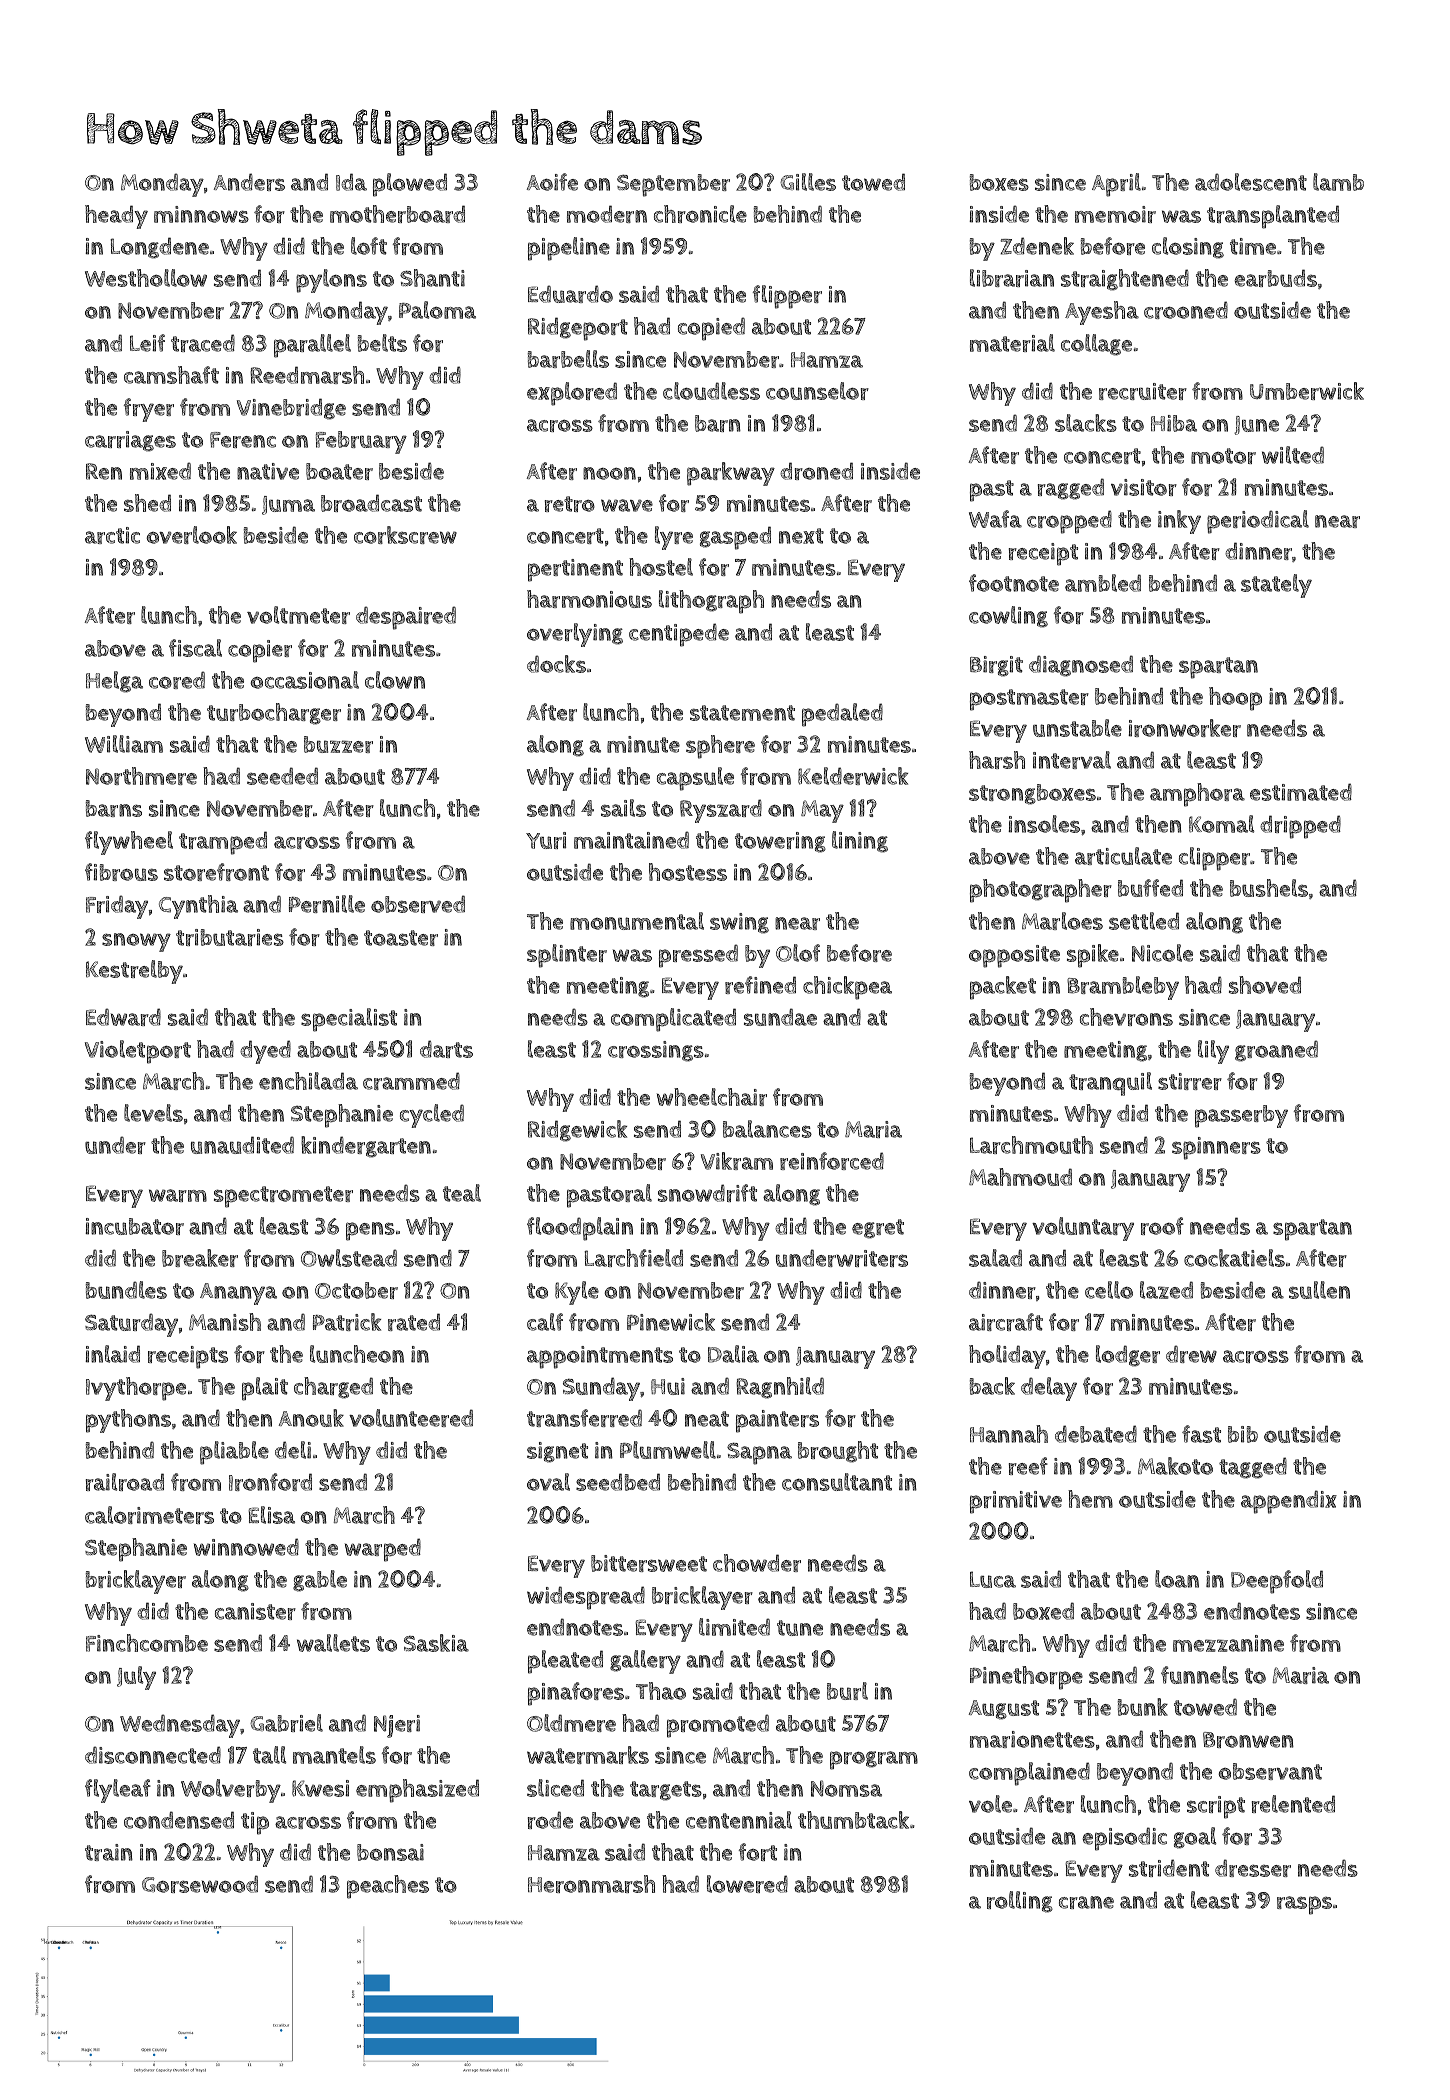 This screenshot has width=1450, height=2100. Describe the element at coordinates (128, 1421) in the screenshot. I see `pythons` at that location.
